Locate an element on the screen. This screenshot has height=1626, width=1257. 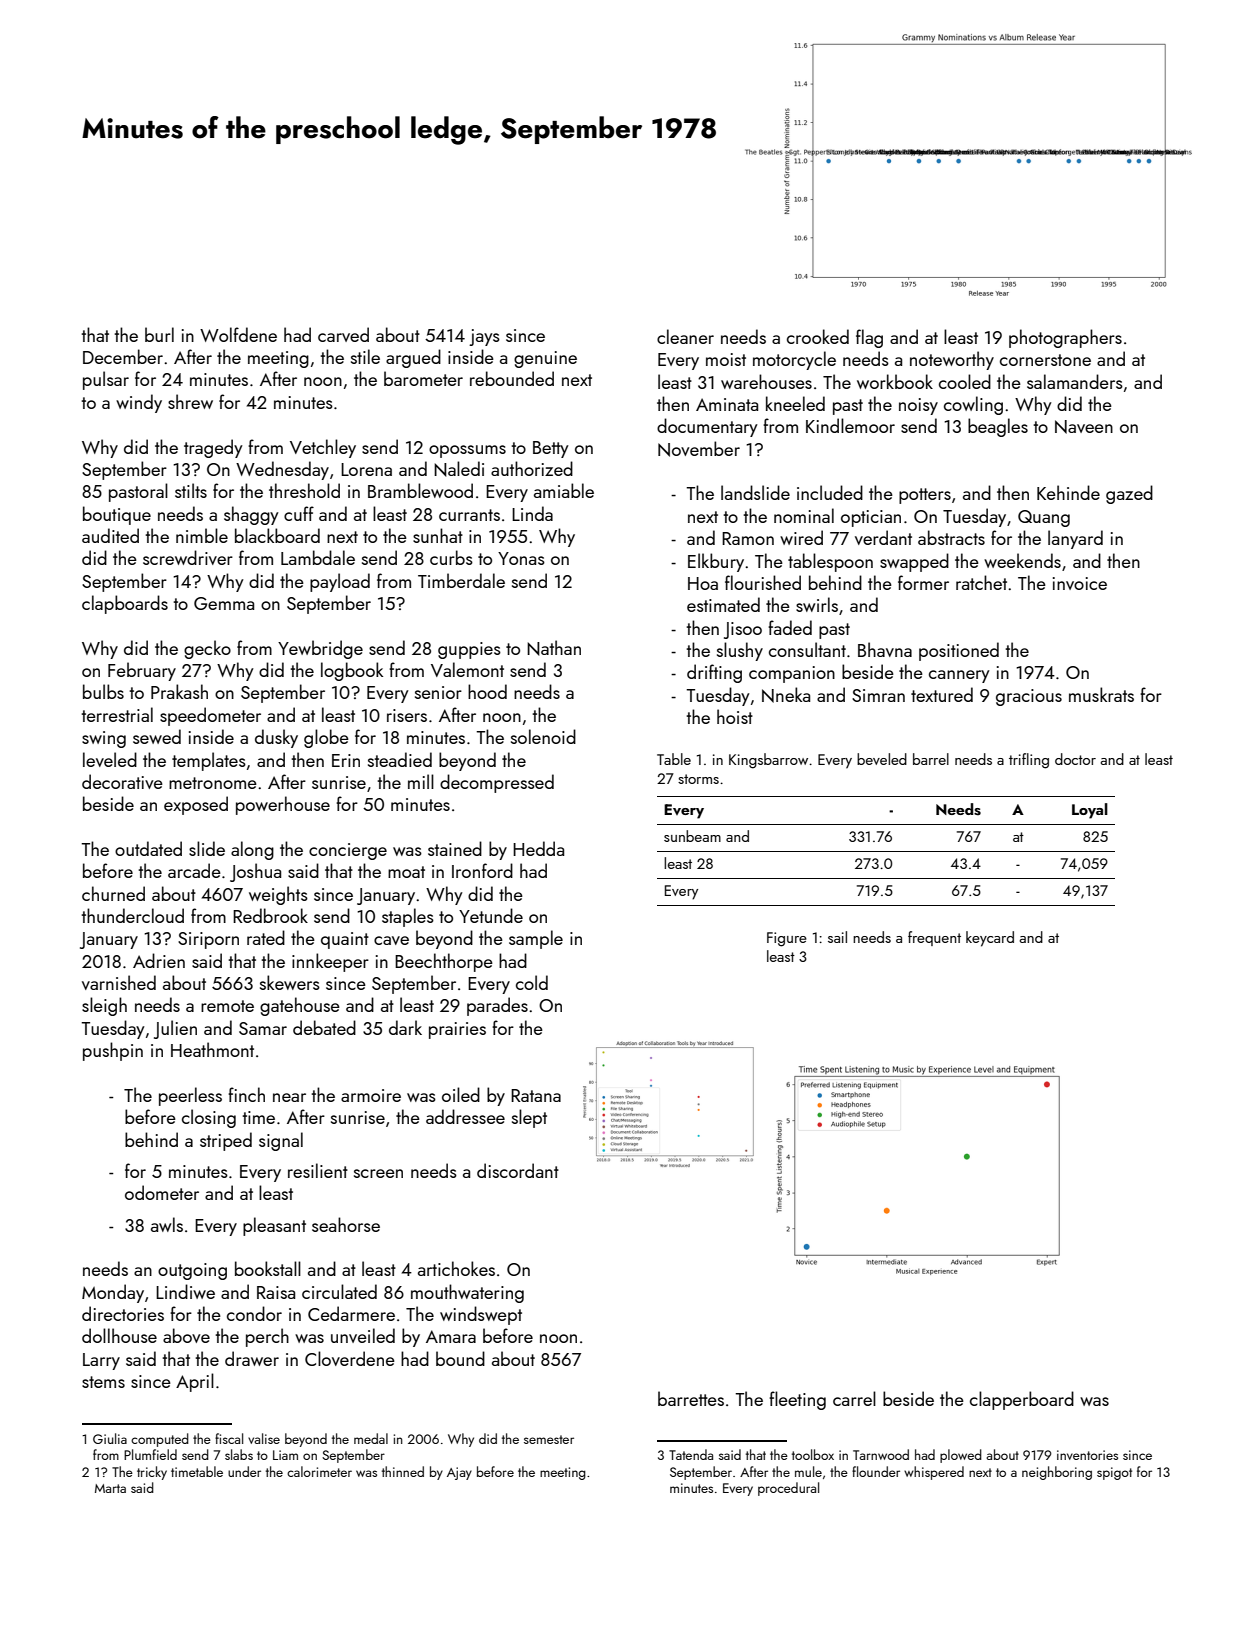
photographers is located at coordinates (1065, 338).
